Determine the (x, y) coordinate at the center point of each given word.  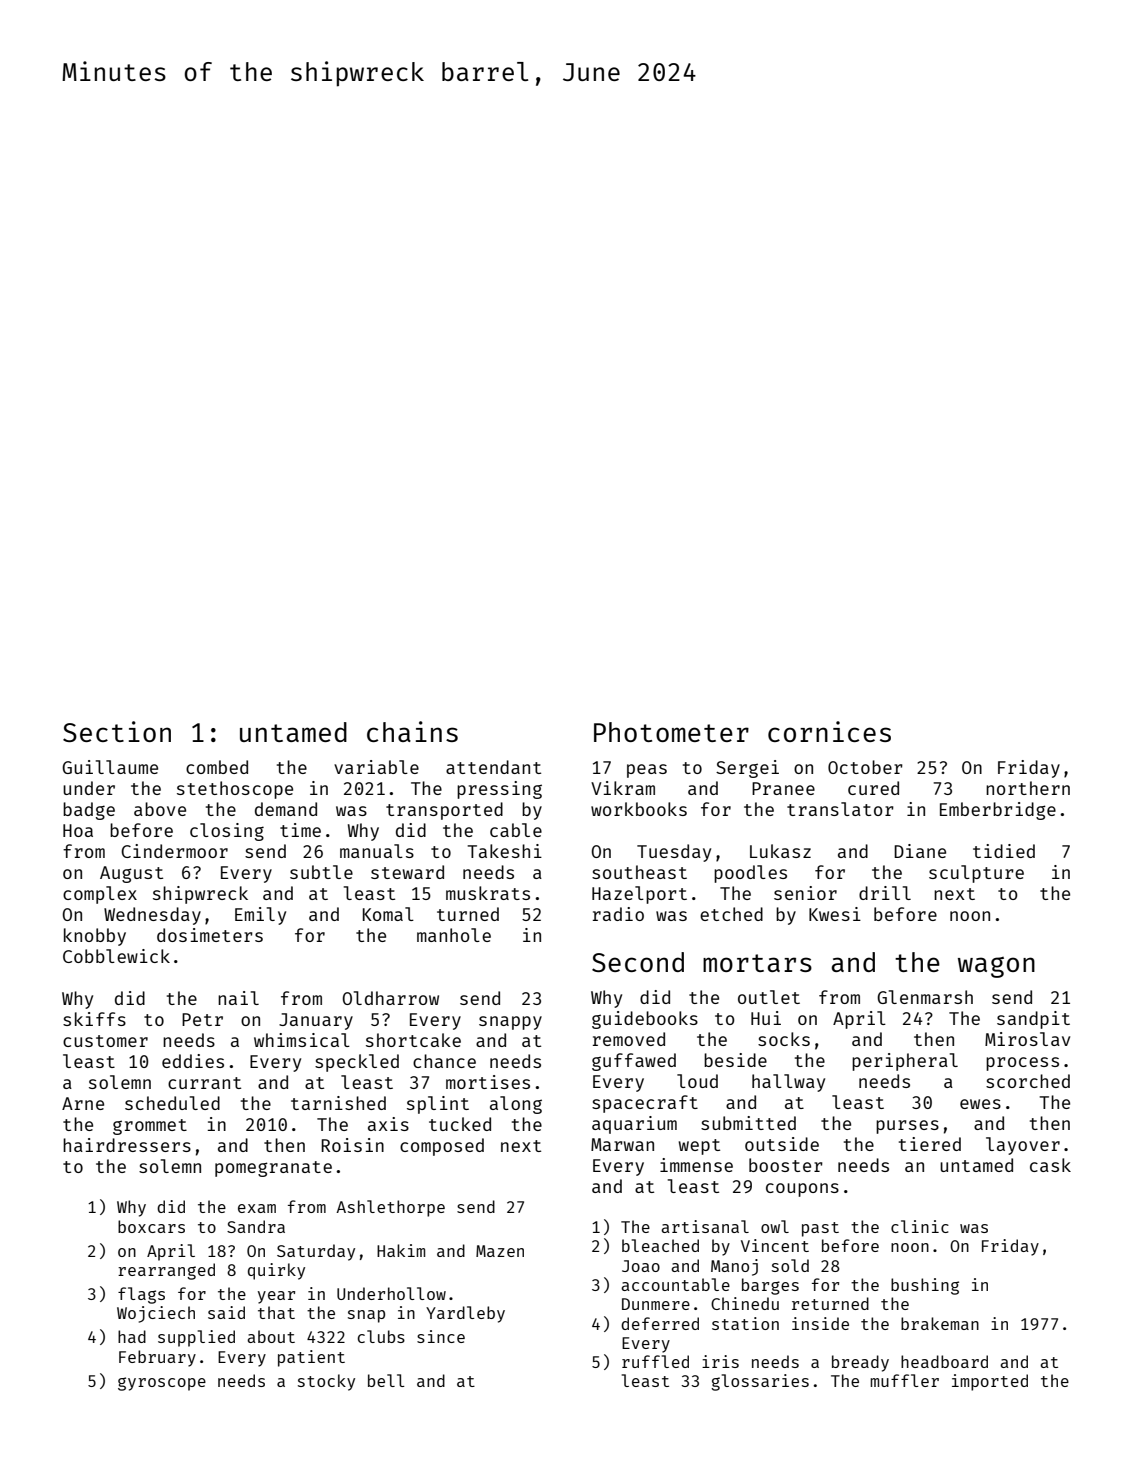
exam (257, 1208)
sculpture (976, 874)
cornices (829, 731)
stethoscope (235, 790)
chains (412, 731)
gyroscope (162, 1384)
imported (990, 1382)
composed (442, 1147)
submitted (748, 1123)
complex (100, 895)
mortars (757, 963)
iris (720, 1361)
